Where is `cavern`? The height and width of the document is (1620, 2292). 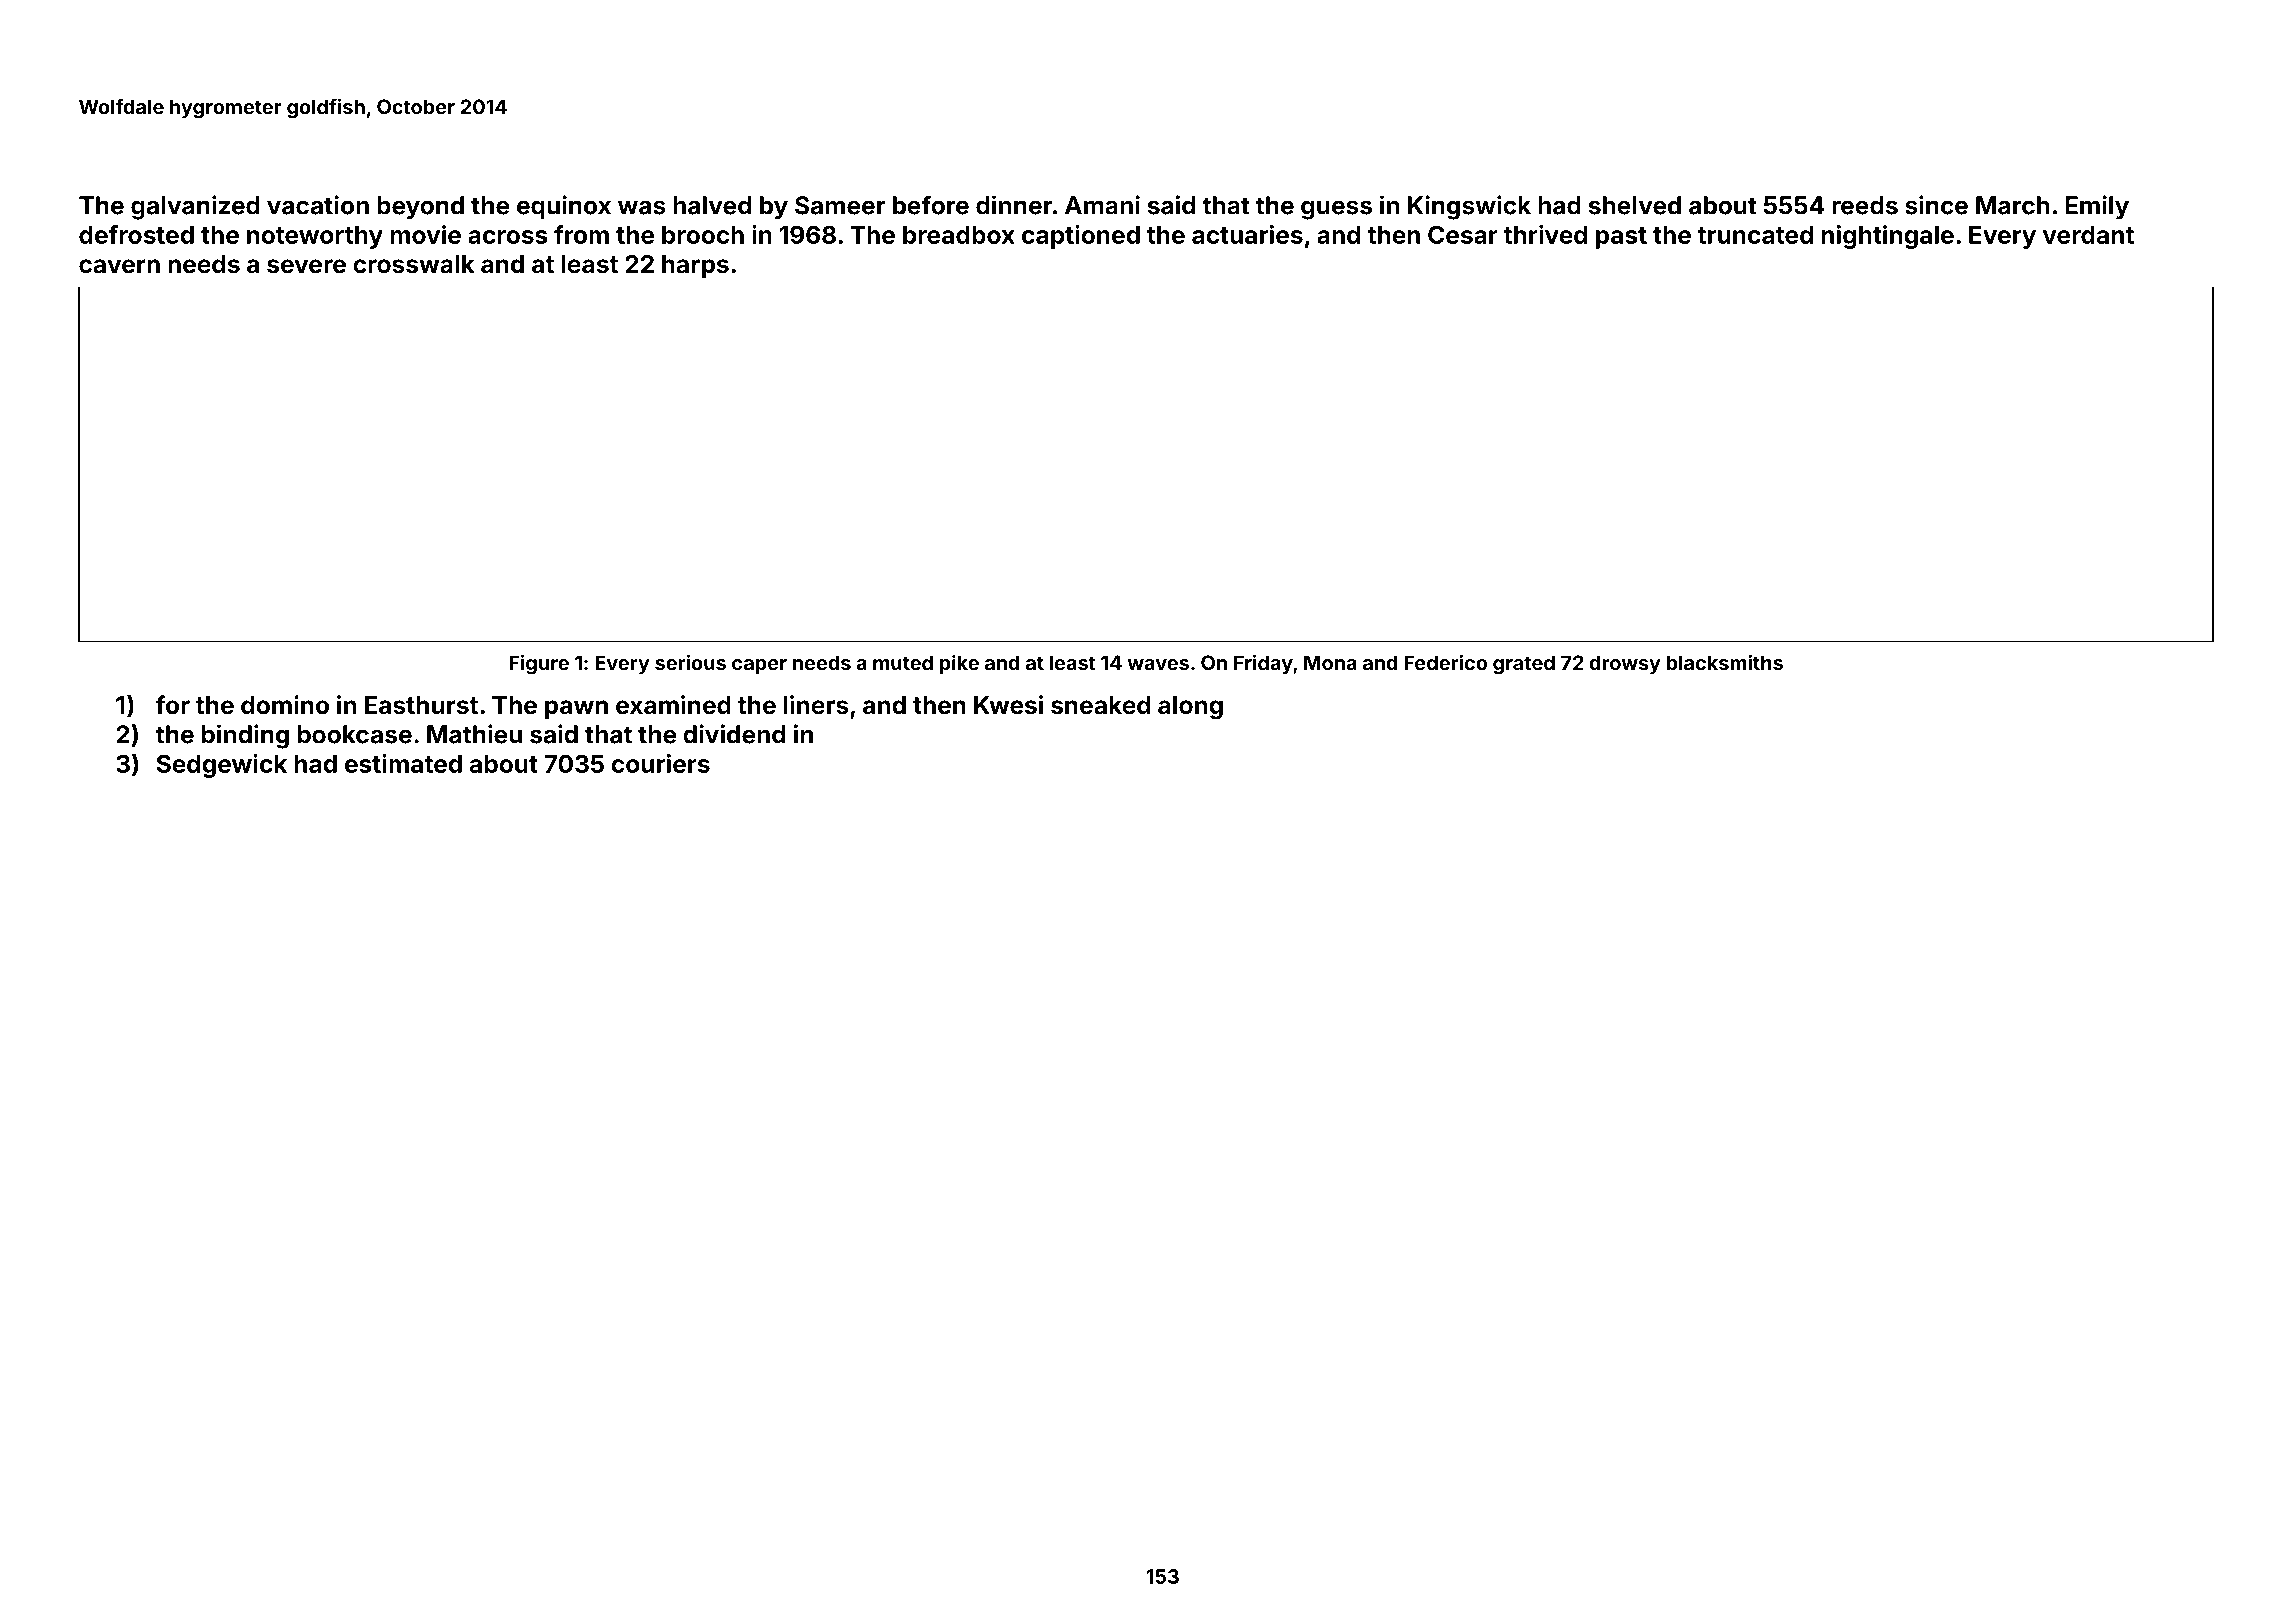
cavern is located at coordinates (119, 266).
